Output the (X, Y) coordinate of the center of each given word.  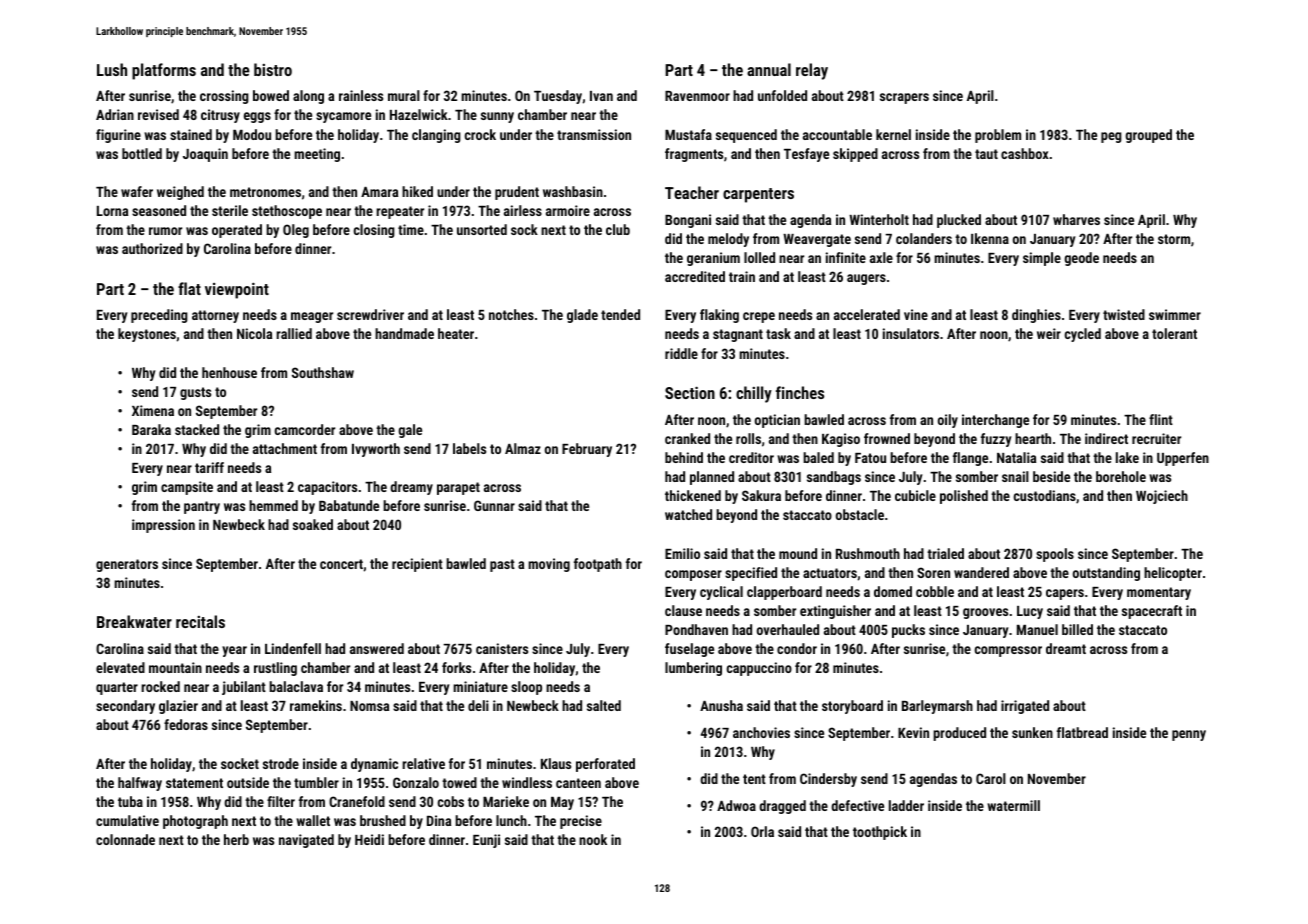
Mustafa (688, 134)
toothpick (880, 833)
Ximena (153, 410)
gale (410, 431)
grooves (985, 613)
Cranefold (357, 801)
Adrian (115, 114)
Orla (762, 831)
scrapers (904, 98)
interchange (995, 421)
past (502, 565)
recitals (200, 621)
